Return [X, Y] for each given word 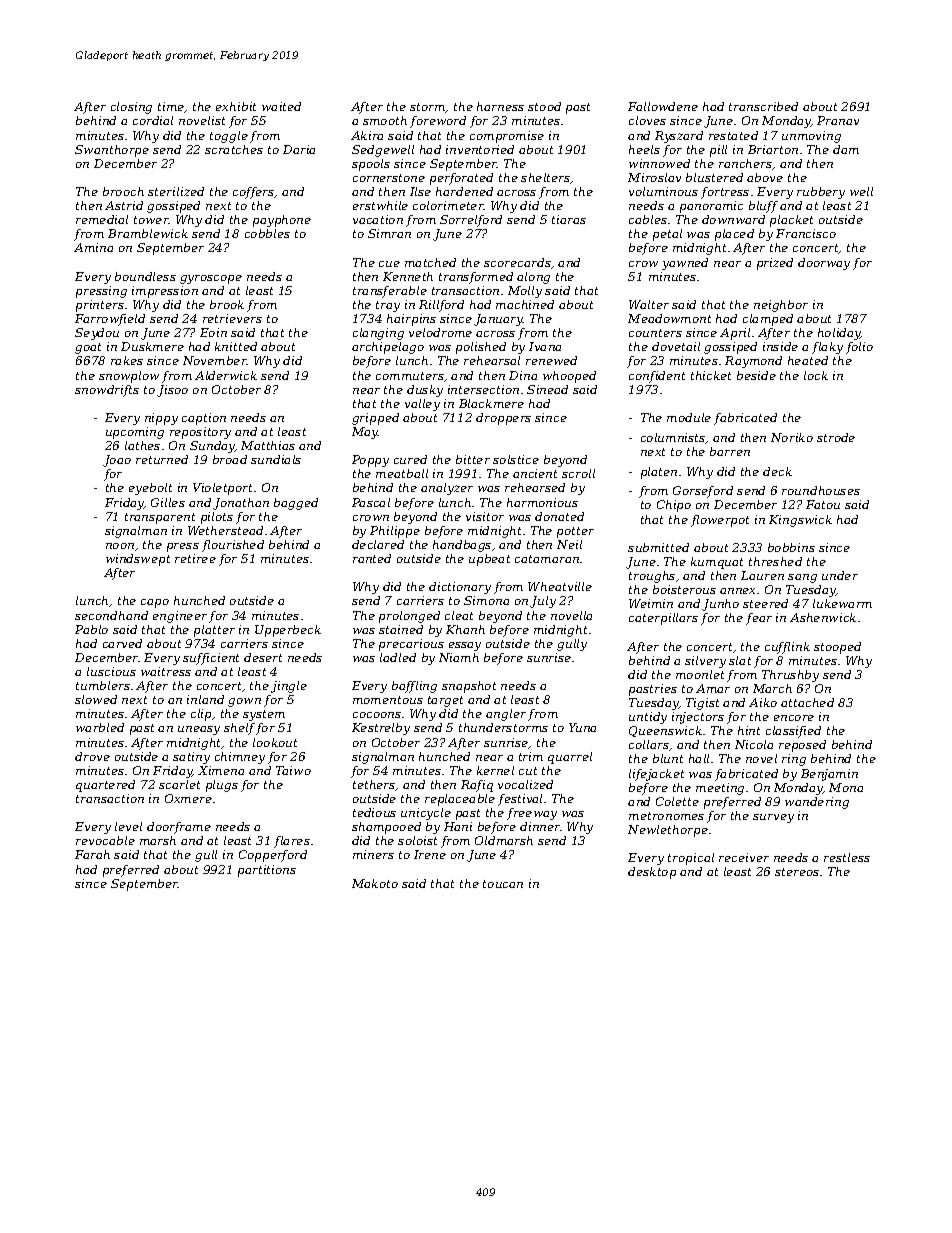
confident [657, 377]
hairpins [411, 320]
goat [88, 348]
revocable [105, 840]
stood [544, 106]
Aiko [763, 702]
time [171, 106]
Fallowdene [663, 106]
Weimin [651, 603]
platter [214, 631]
